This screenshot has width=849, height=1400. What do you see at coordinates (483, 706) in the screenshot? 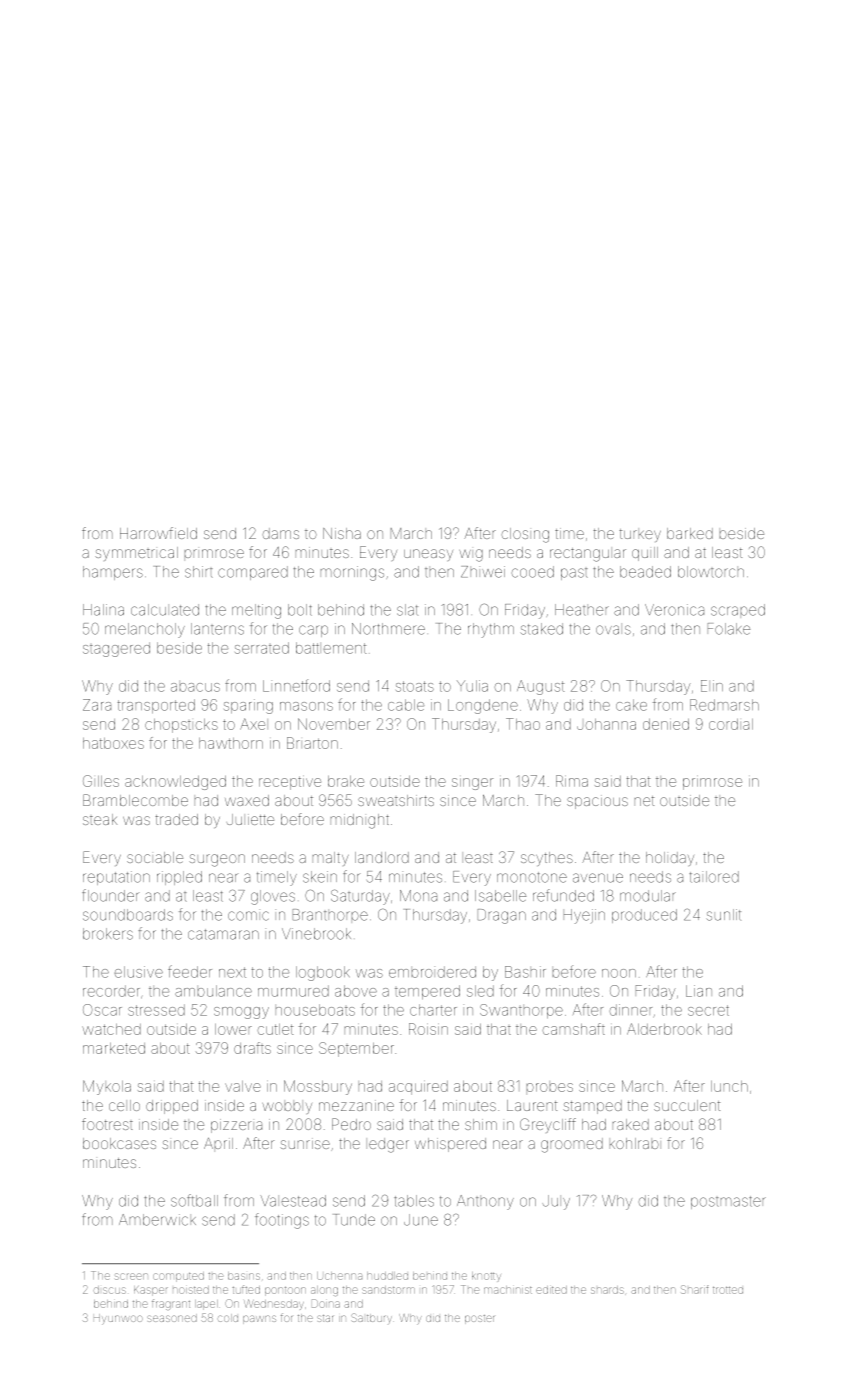
I see `Longdene` at bounding box center [483, 706].
